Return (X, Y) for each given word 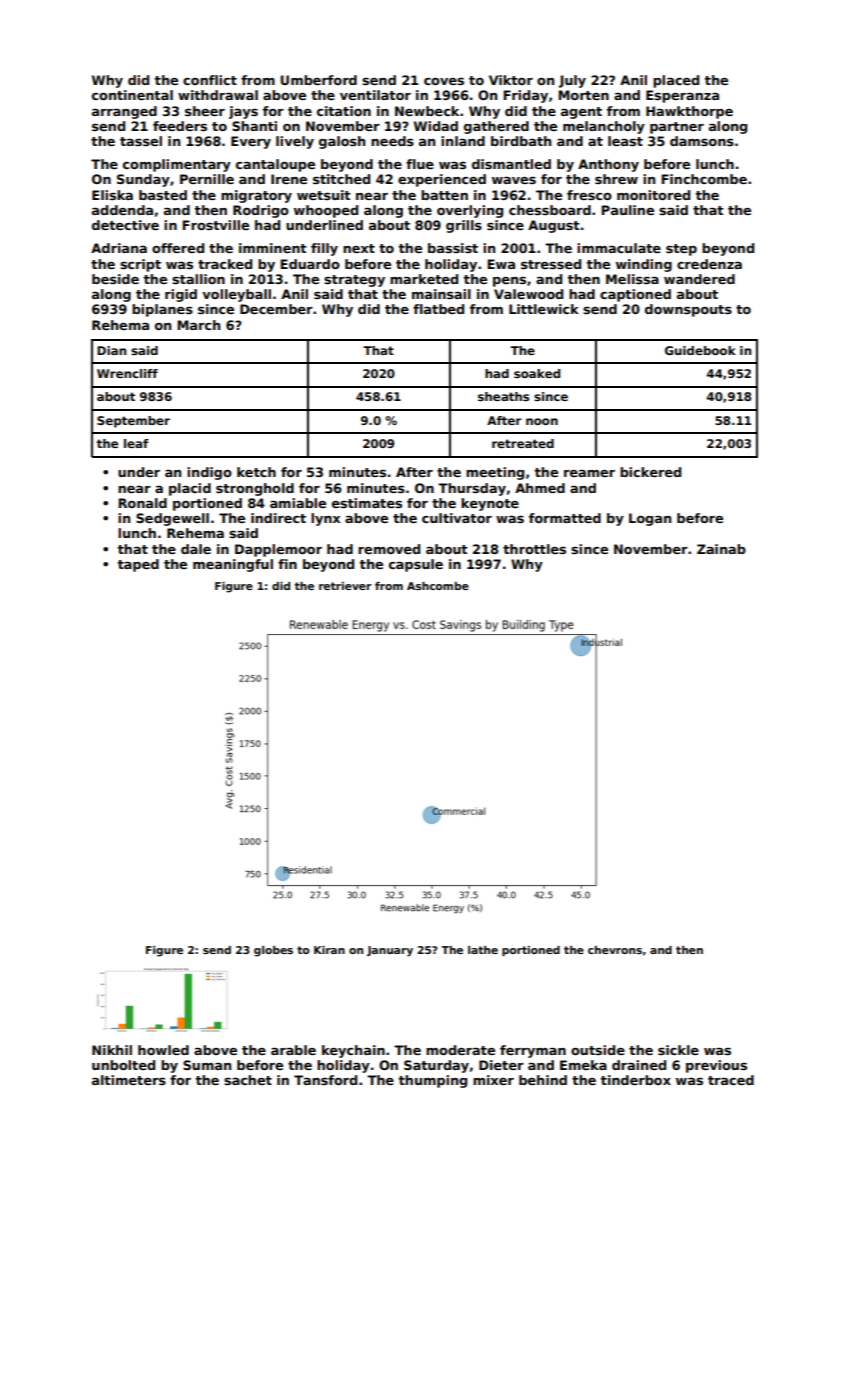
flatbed (438, 309)
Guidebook (700, 350)
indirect (278, 518)
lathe (483, 950)
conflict (210, 80)
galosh (342, 142)
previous (716, 1066)
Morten (583, 95)
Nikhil (112, 1050)
